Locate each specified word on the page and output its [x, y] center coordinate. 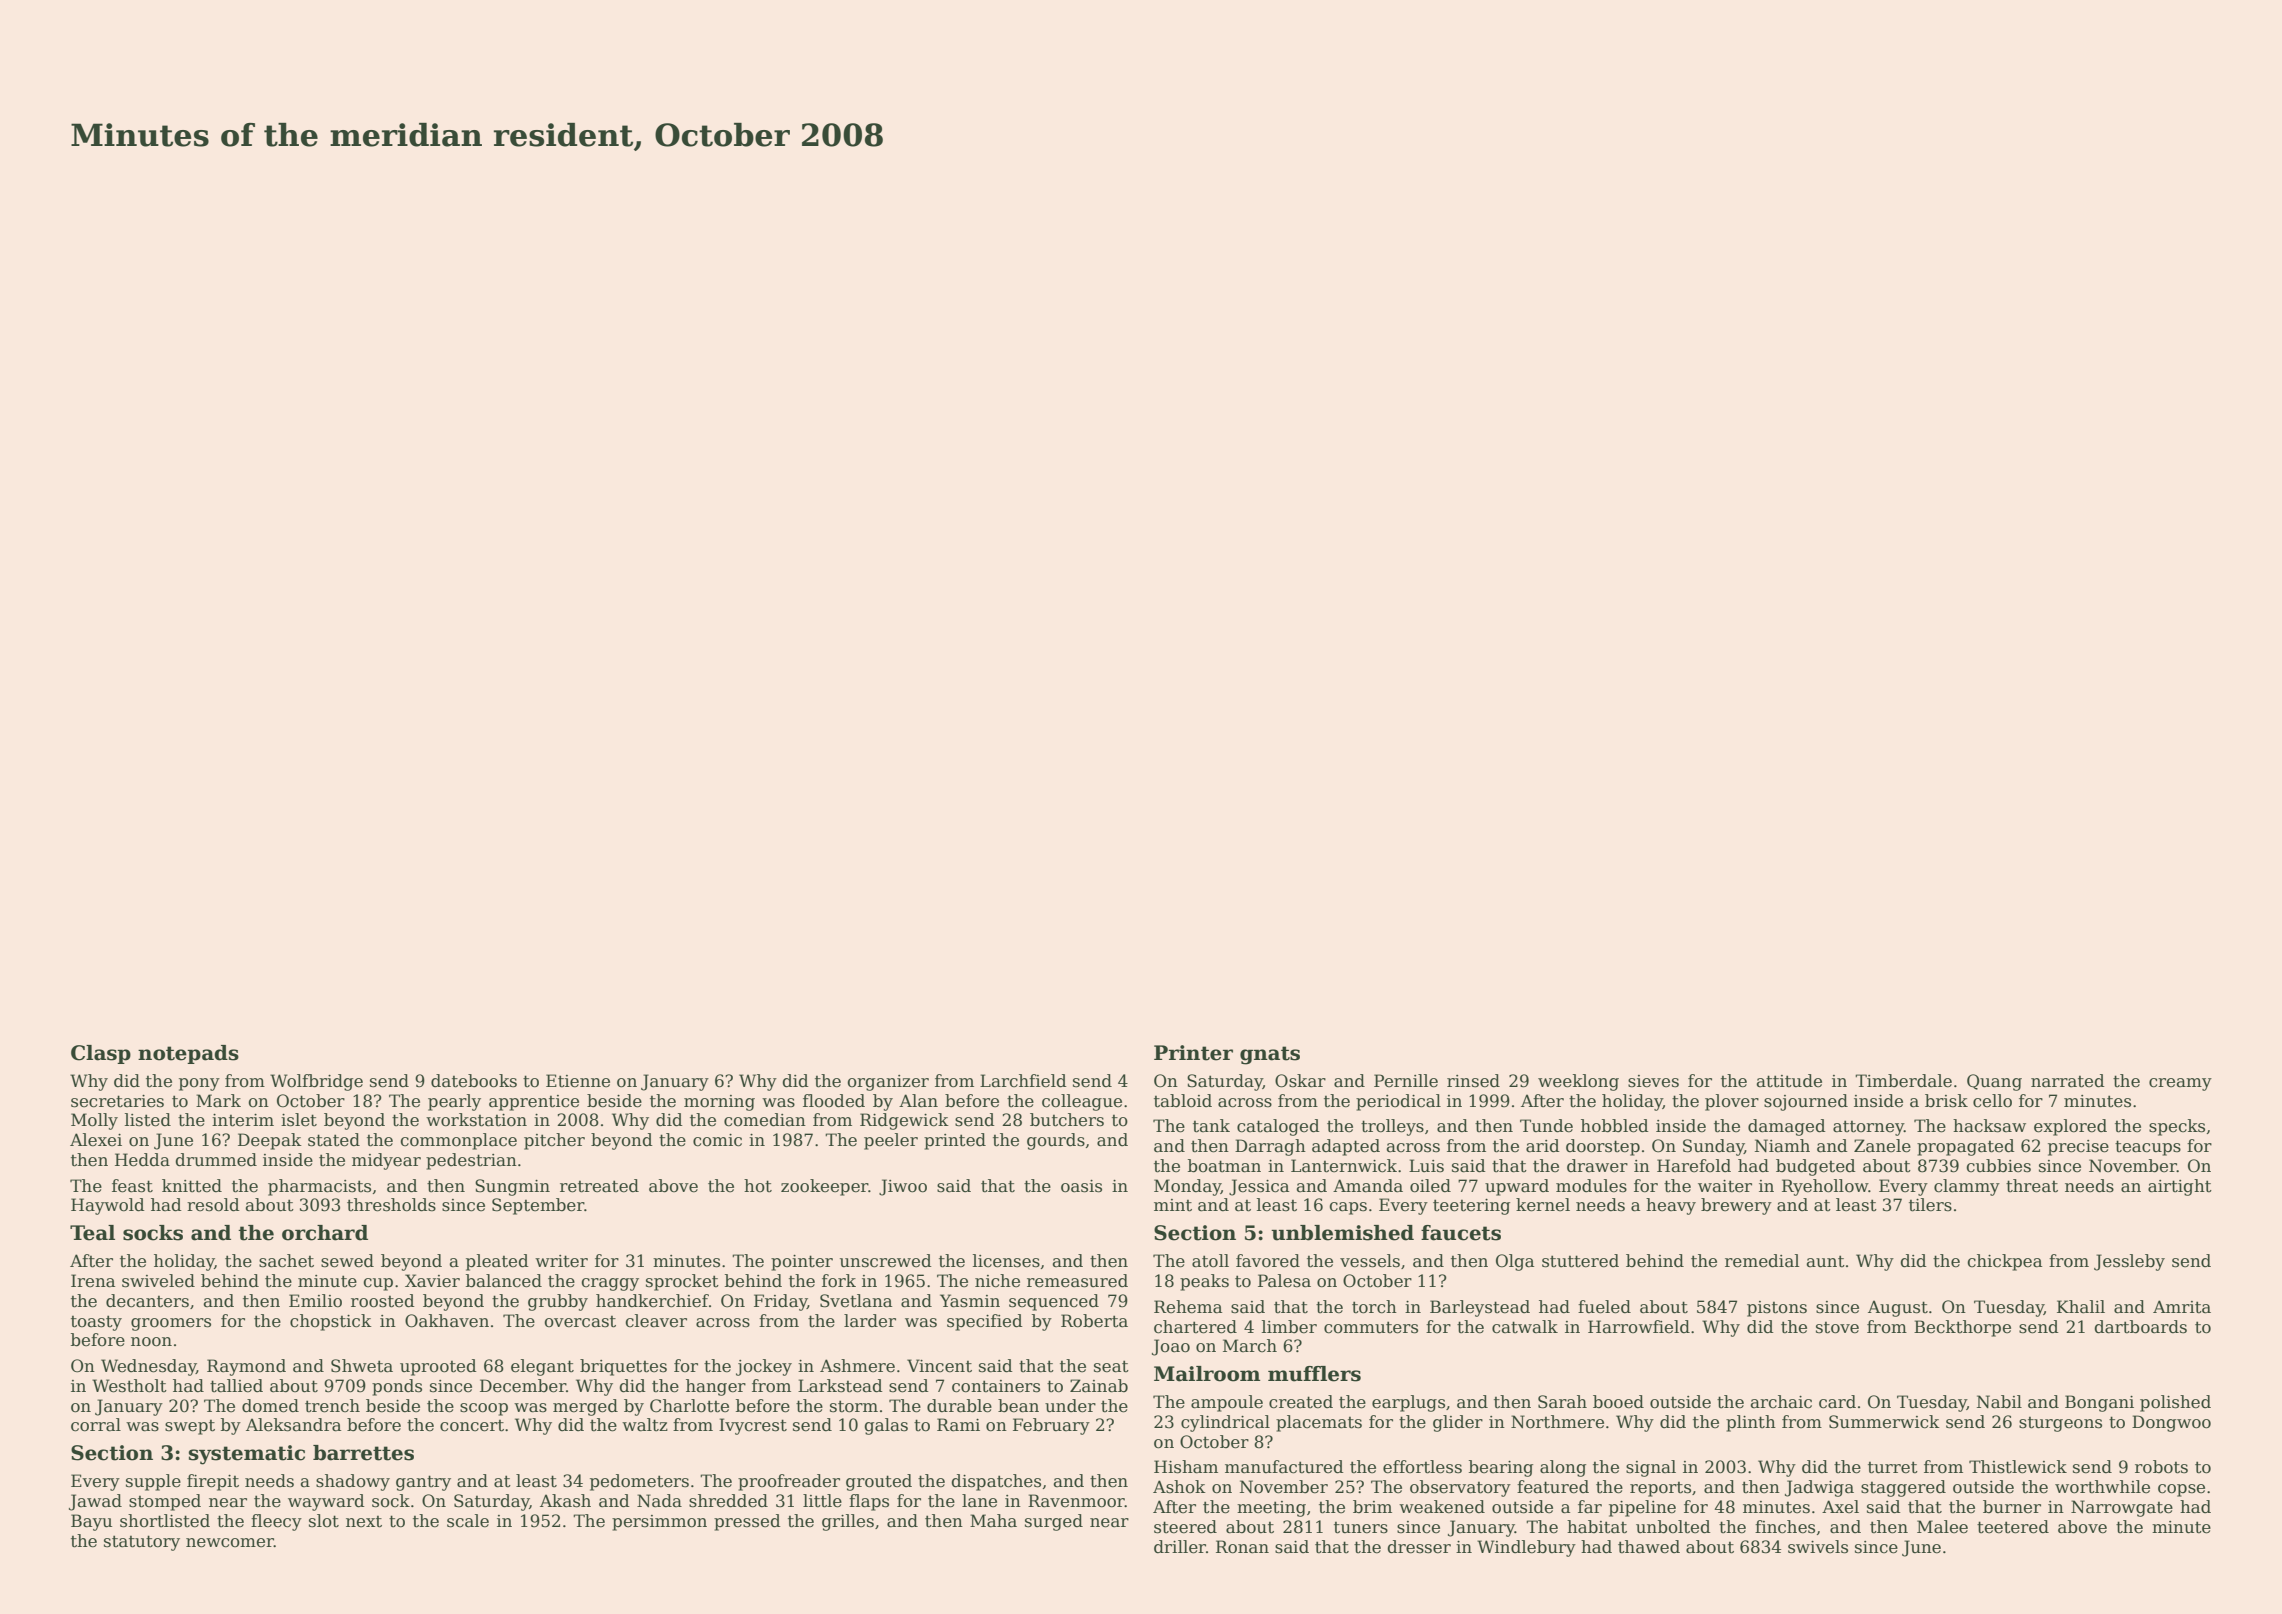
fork [839, 1281]
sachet [286, 1261]
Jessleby [2129, 1262]
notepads [188, 1054]
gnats [1270, 1055]
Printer [1193, 1053]
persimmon [659, 1523]
